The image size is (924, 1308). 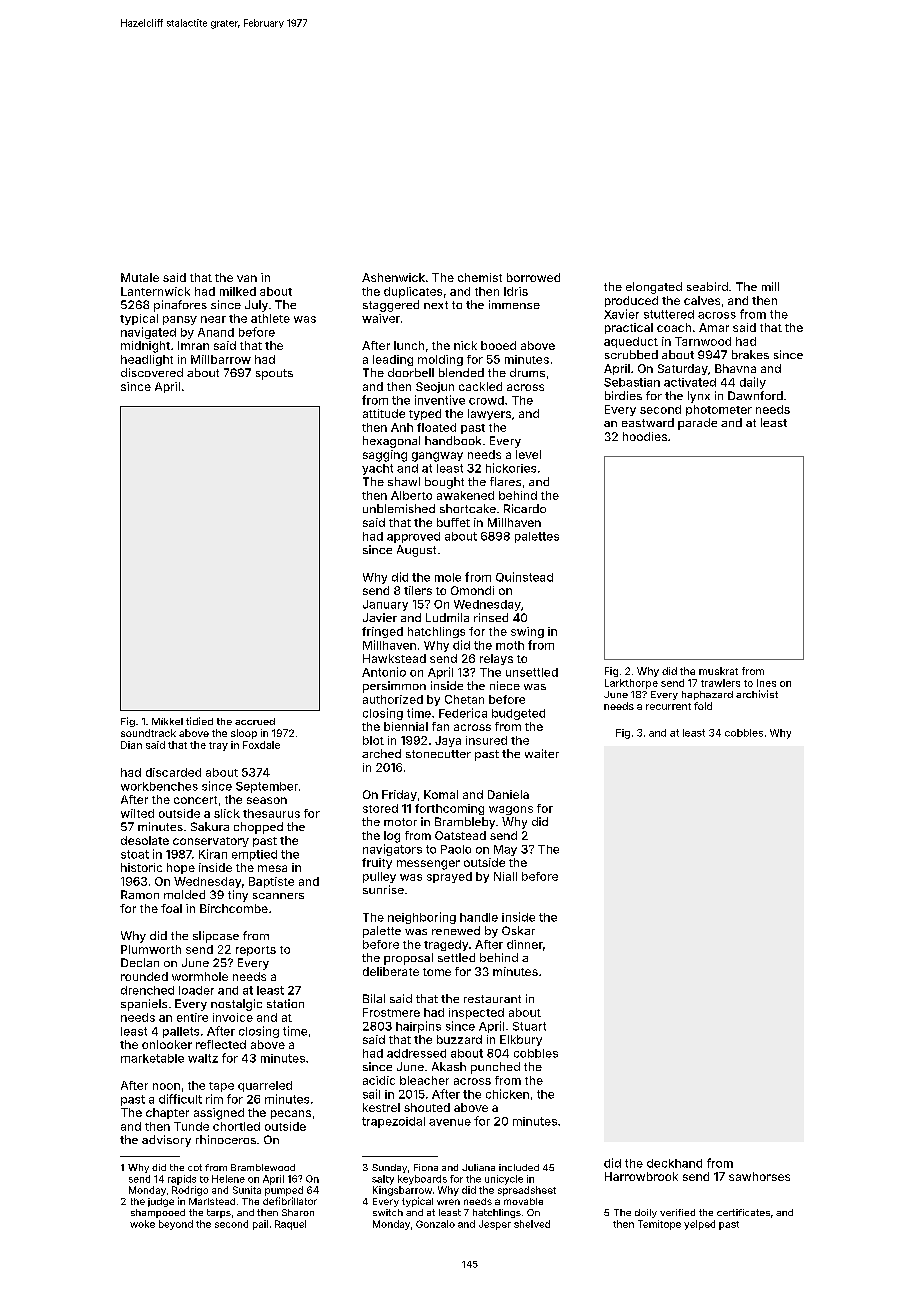 I want to click on elongated, so click(x=654, y=288).
